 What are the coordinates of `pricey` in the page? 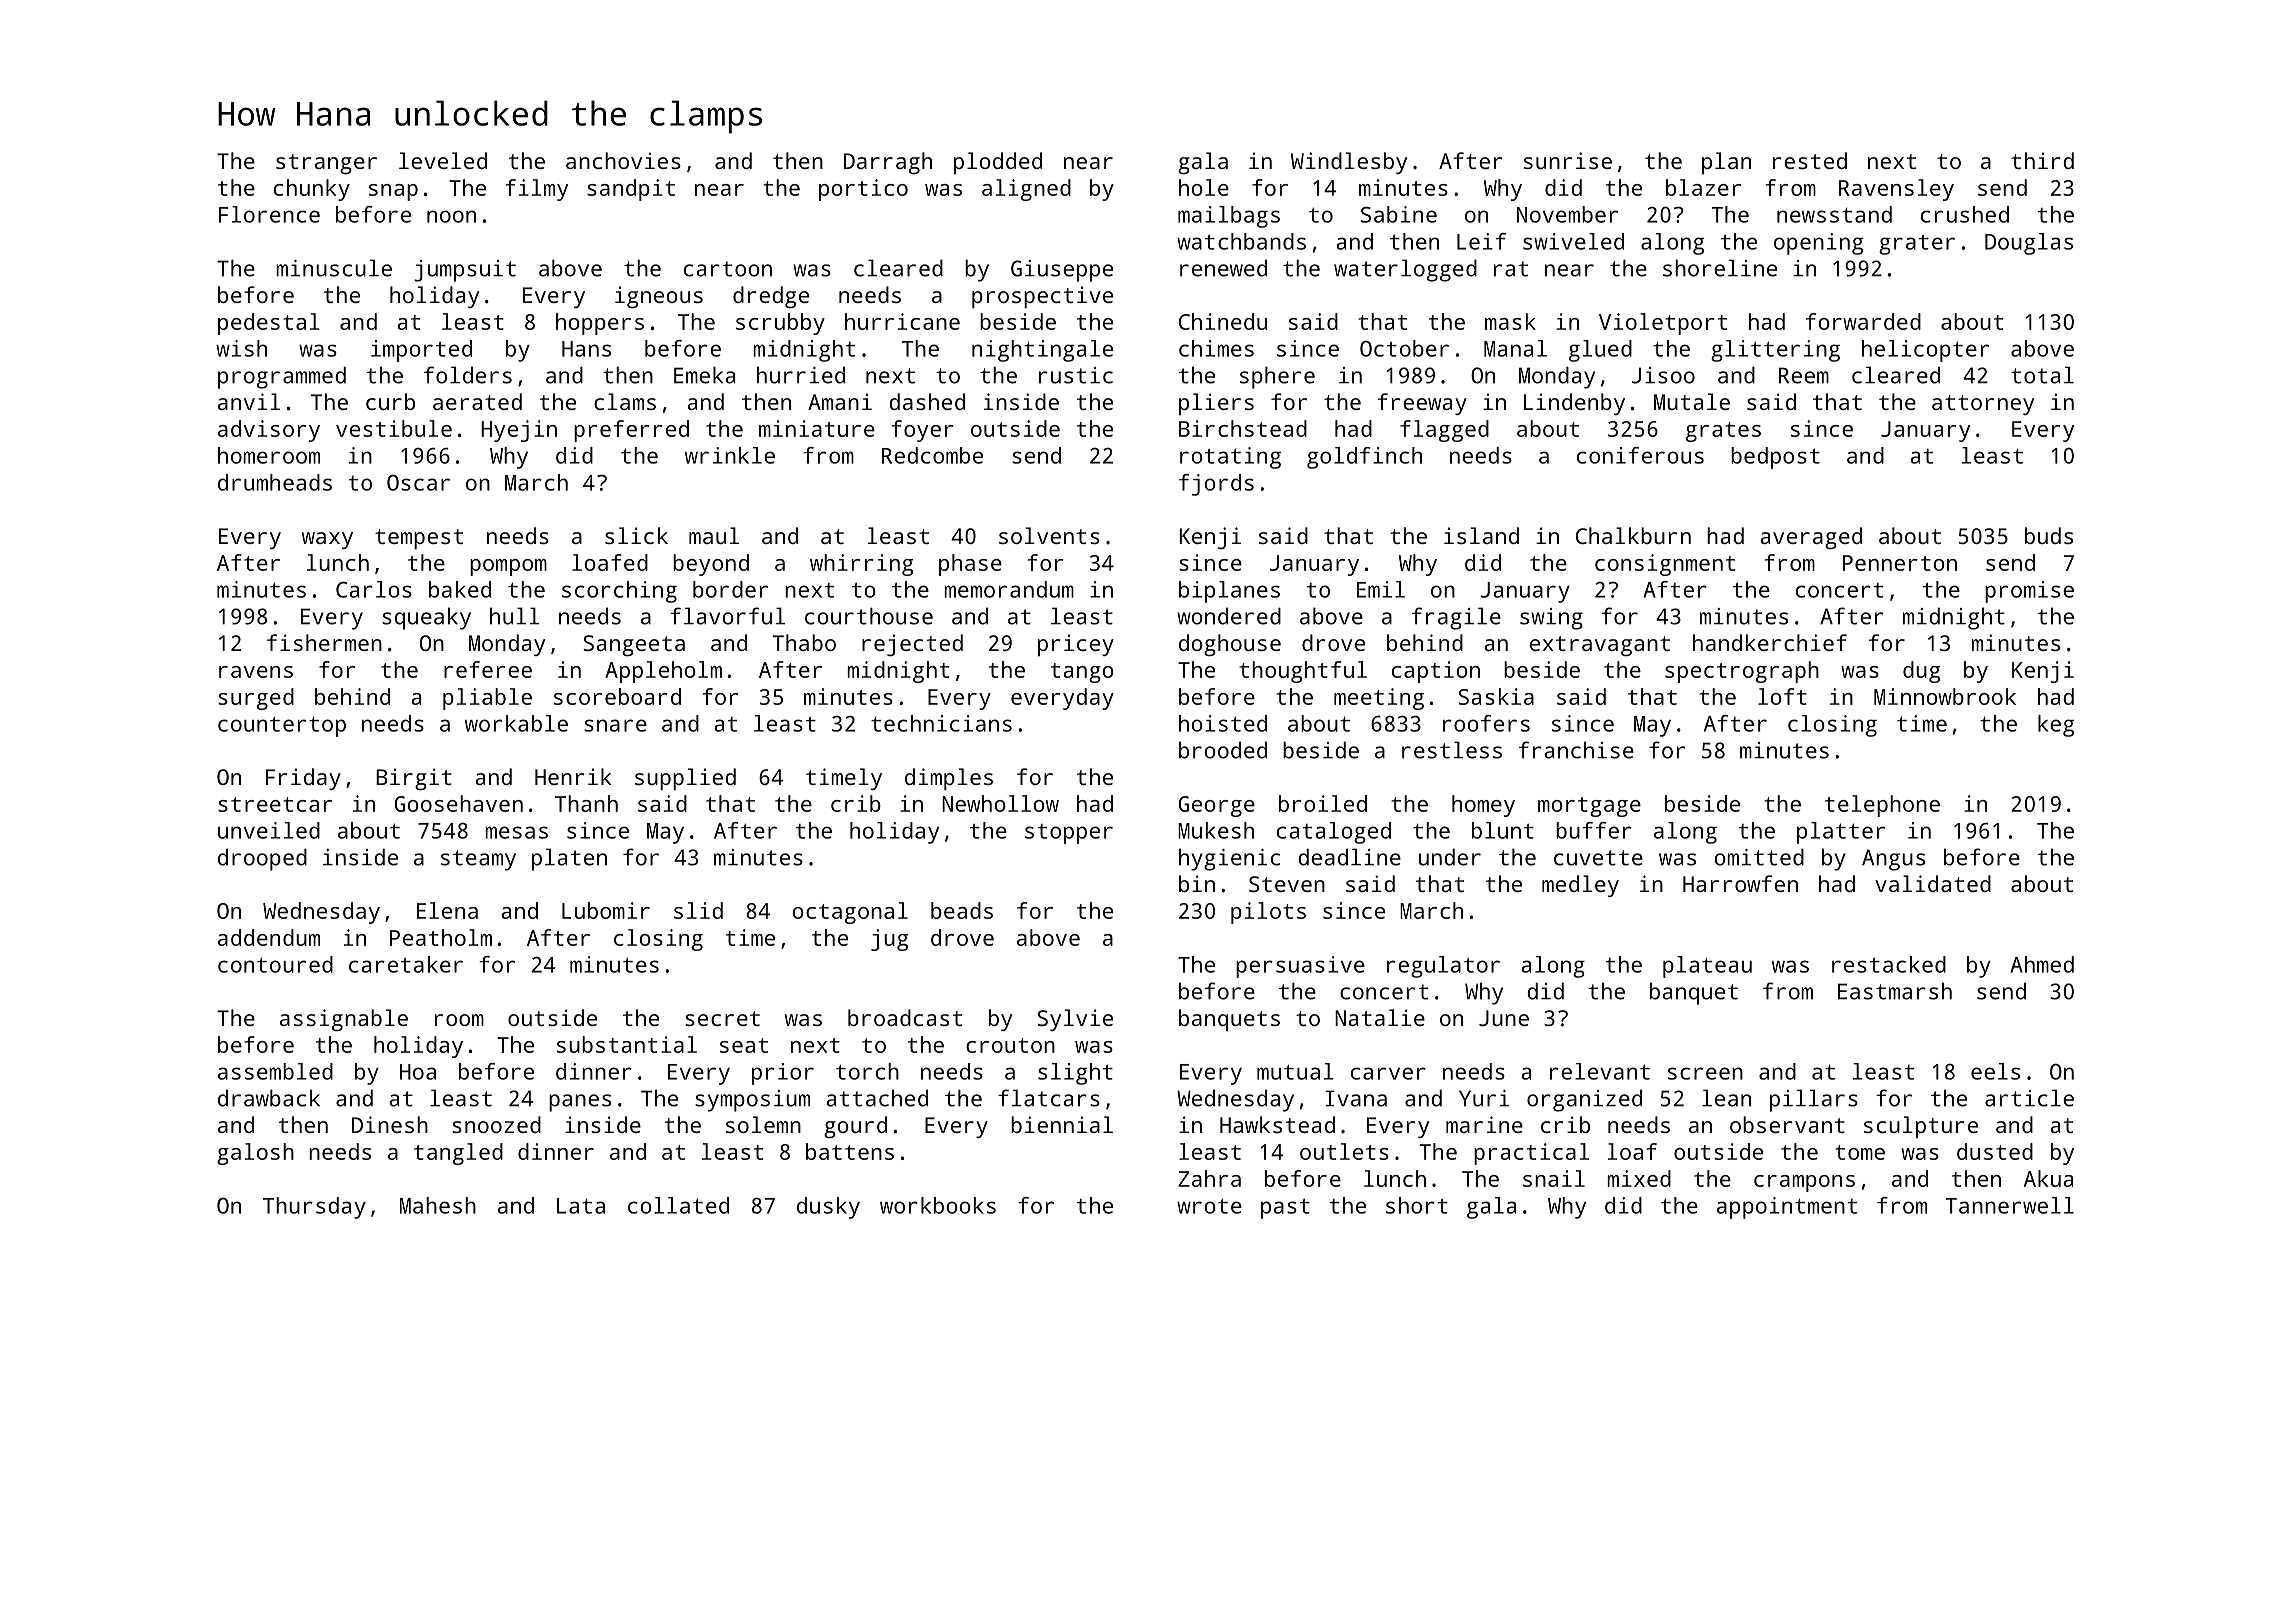 It's located at (1076, 645).
